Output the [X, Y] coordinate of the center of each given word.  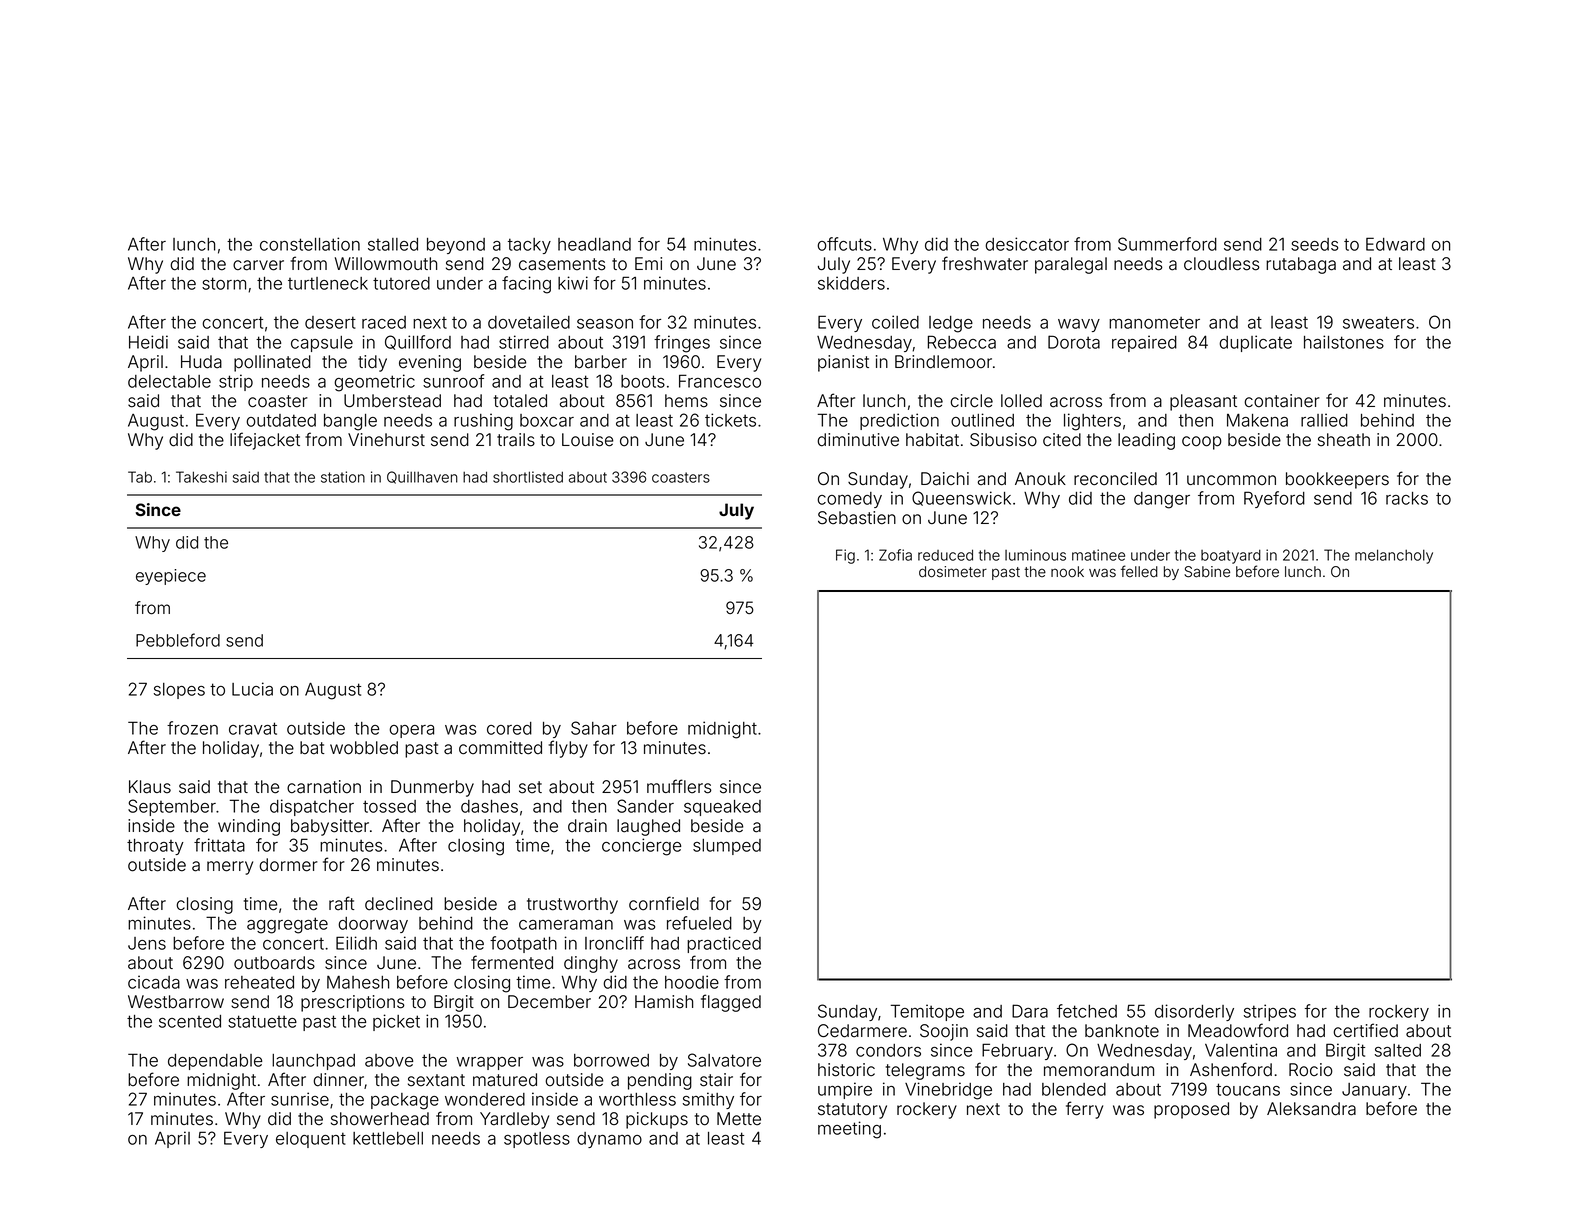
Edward [1395, 244]
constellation [310, 244]
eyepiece [171, 577]
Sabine [1207, 572]
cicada [154, 982]
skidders [851, 283]
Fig [845, 556]
